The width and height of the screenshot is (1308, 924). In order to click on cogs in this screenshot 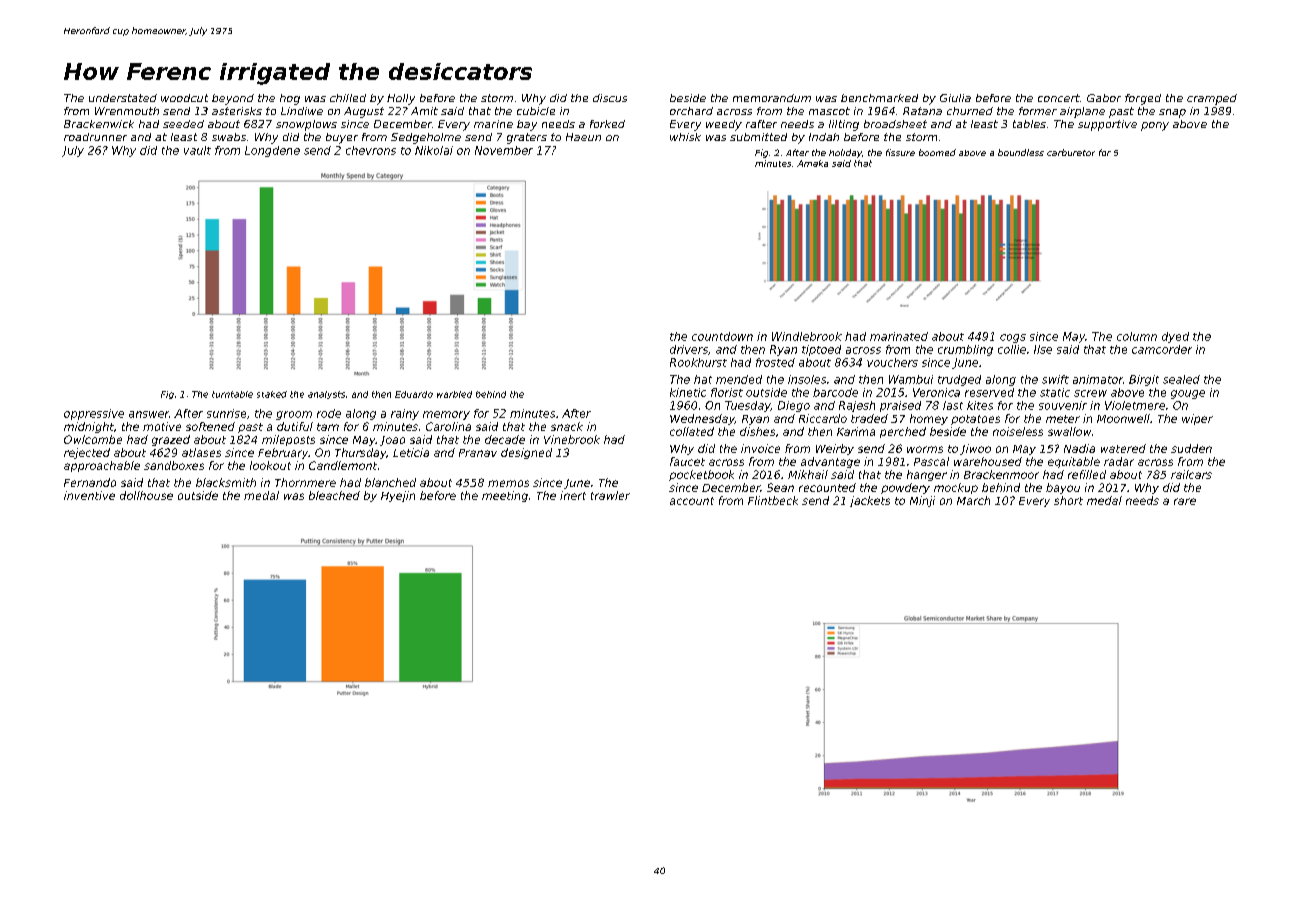, I will do `click(1013, 338)`.
